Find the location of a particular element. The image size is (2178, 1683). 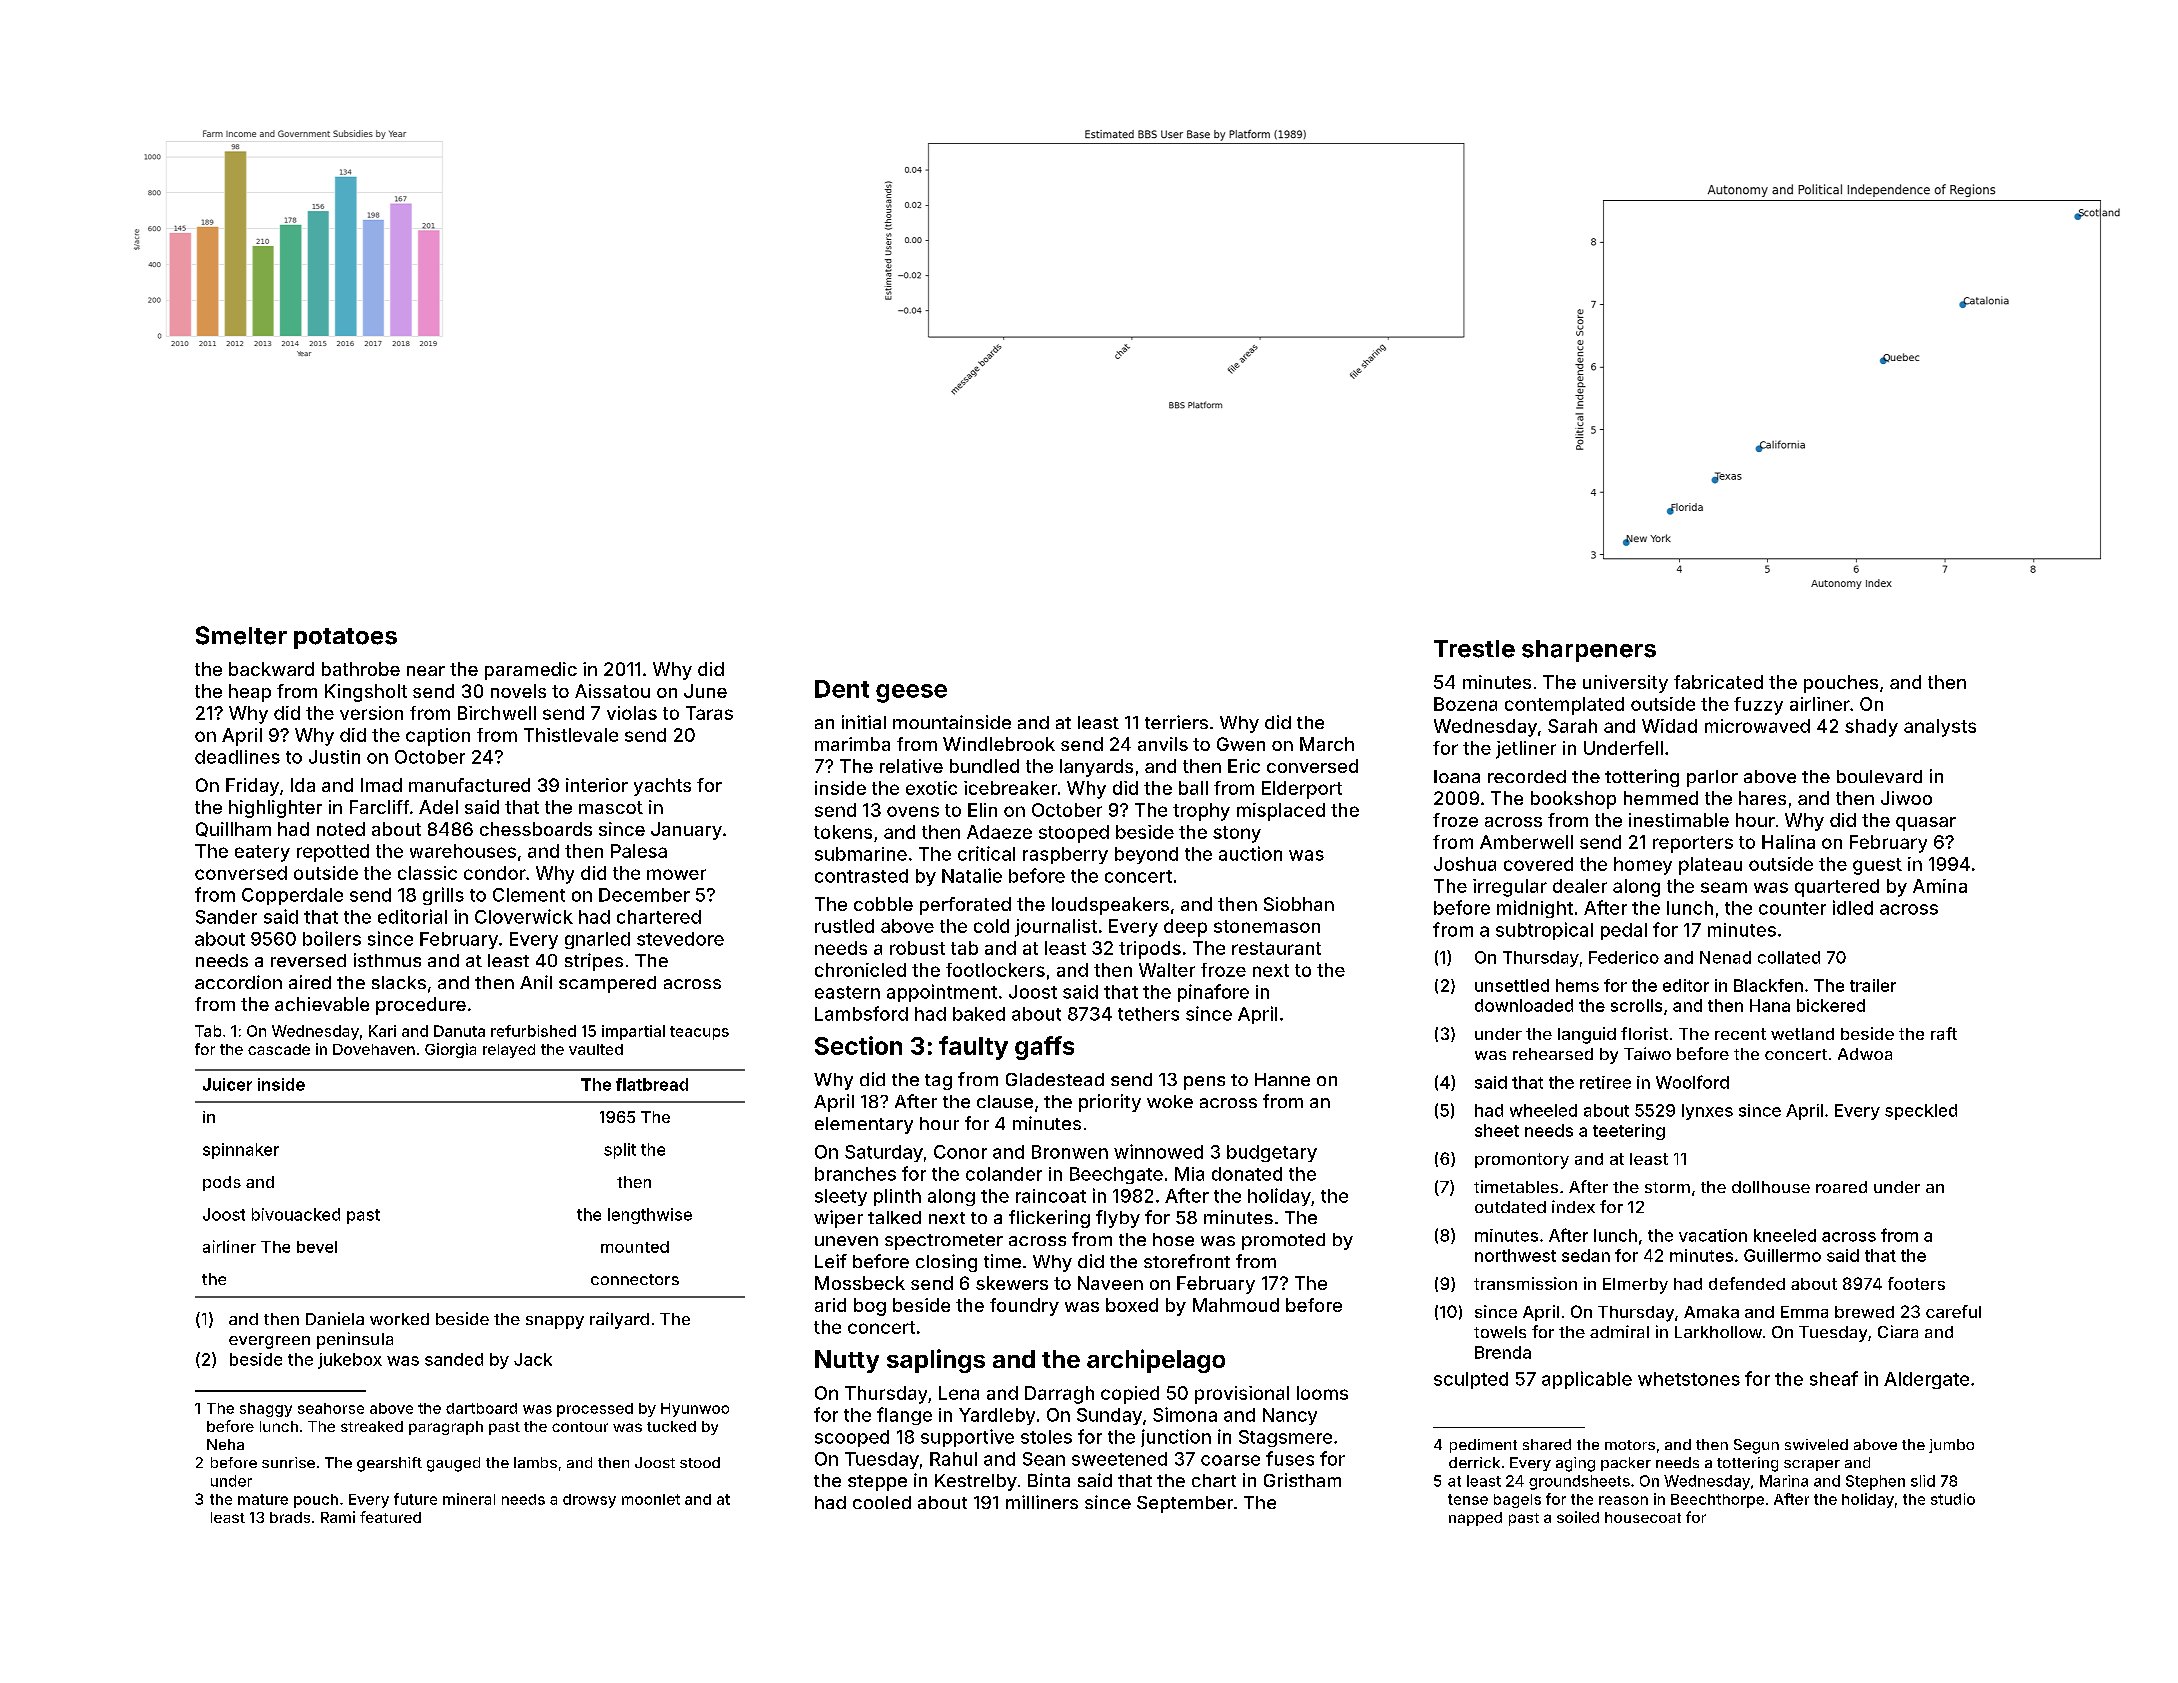

footers is located at coordinates (1916, 1283).
